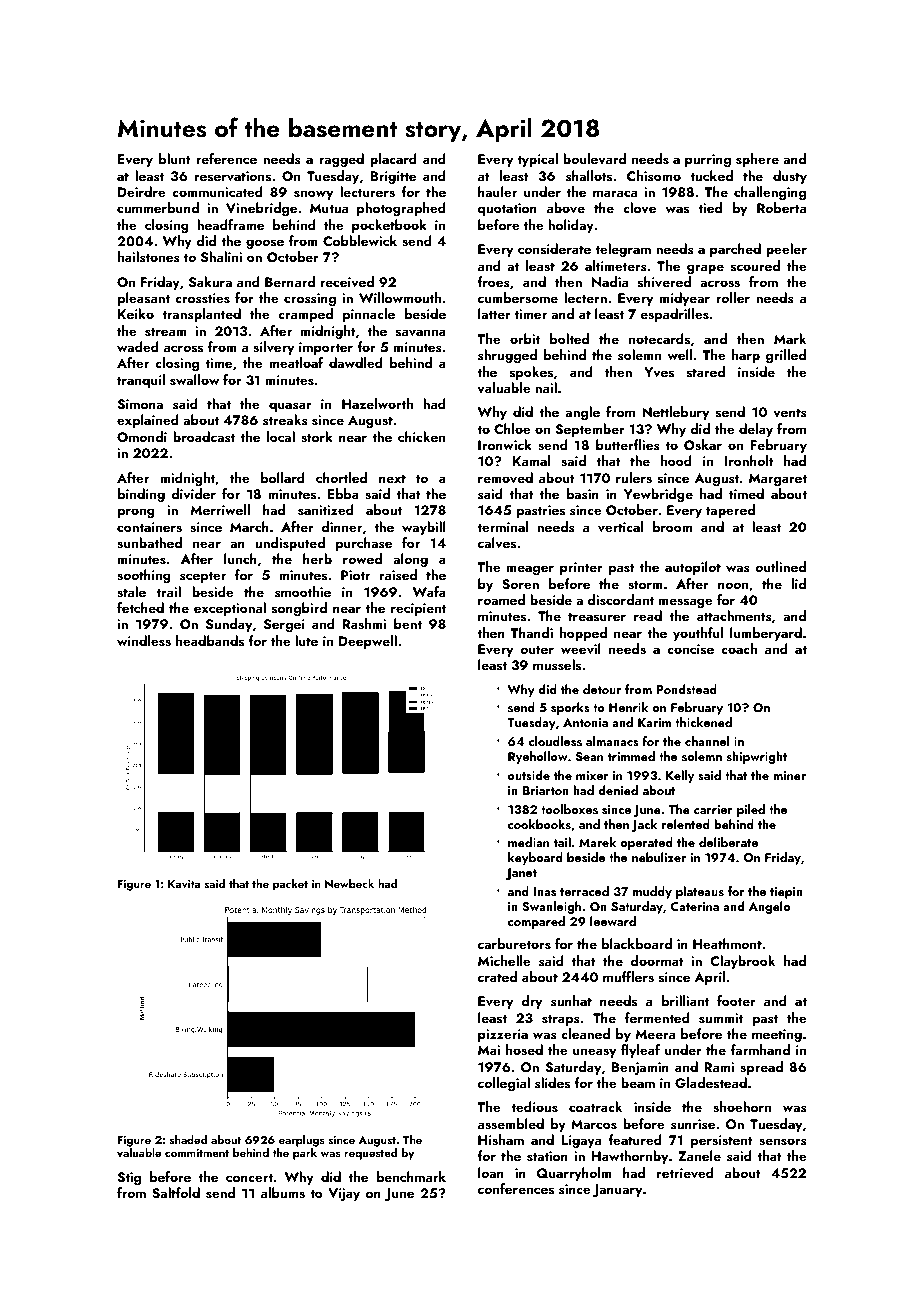 This document has width=924, height=1308. I want to click on exceptional, so click(230, 609).
